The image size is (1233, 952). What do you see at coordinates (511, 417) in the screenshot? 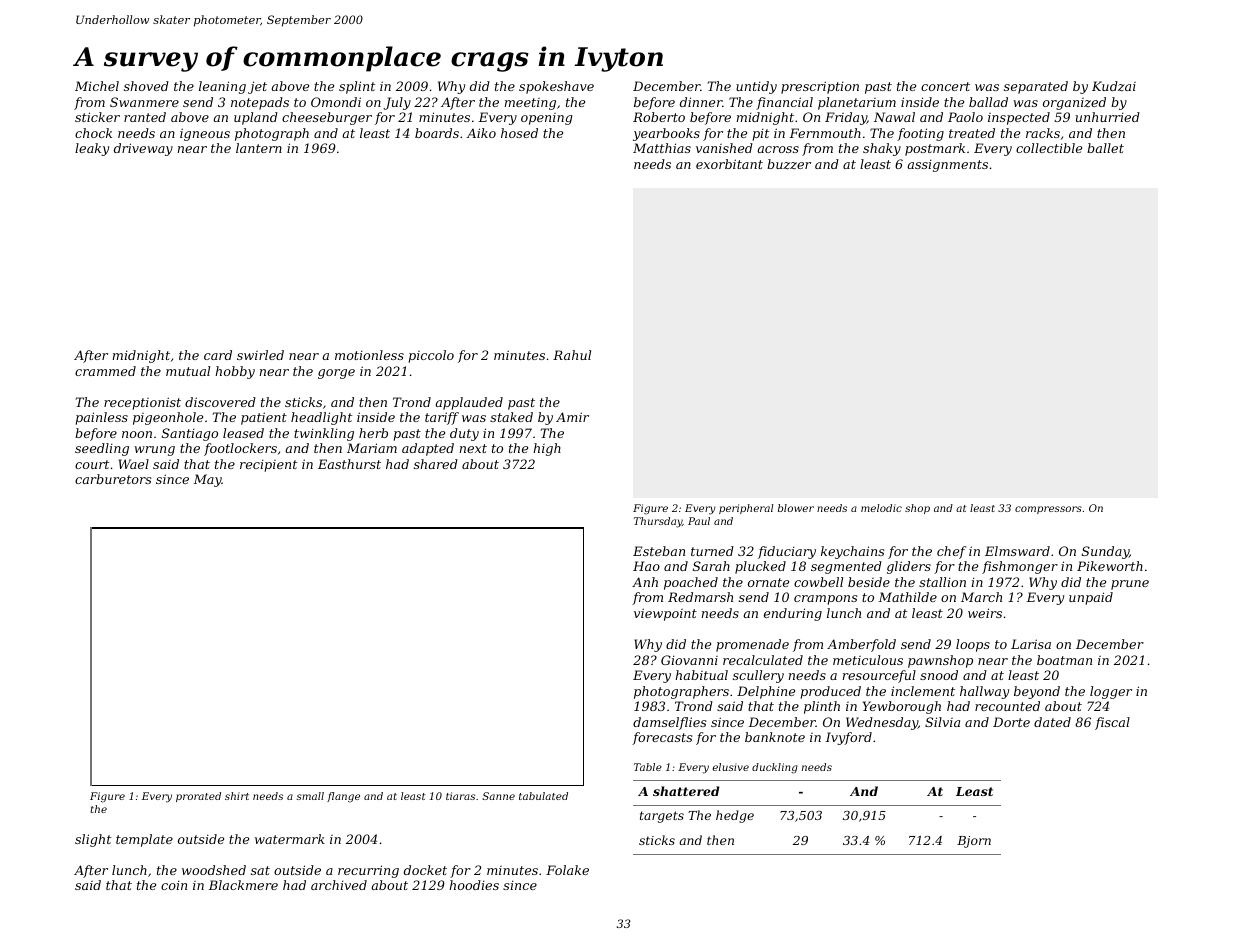
I see `staked` at bounding box center [511, 417].
